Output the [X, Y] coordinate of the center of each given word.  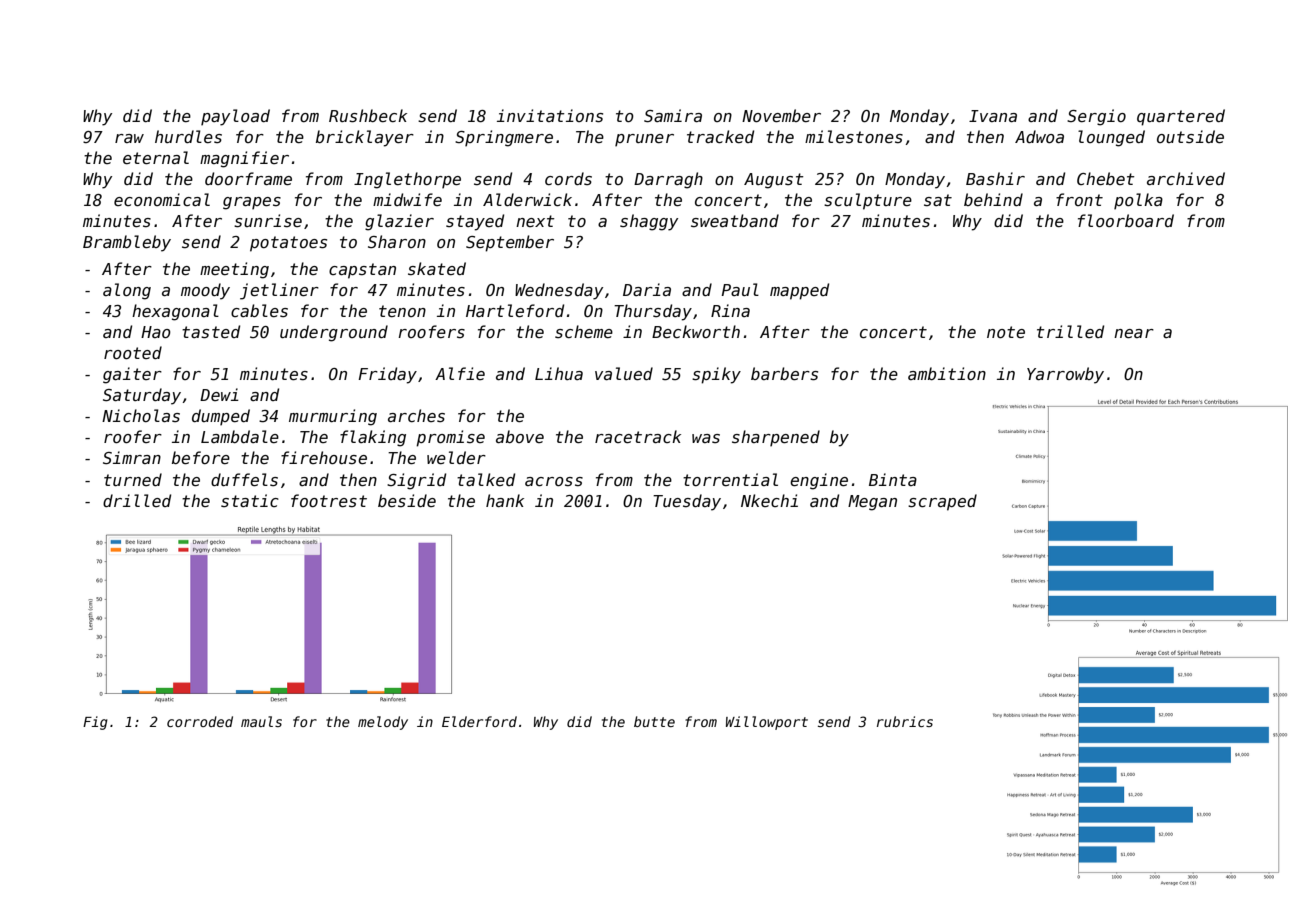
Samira [673, 116]
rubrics [905, 721]
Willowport [767, 723]
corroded [200, 721]
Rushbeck [368, 116]
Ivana [993, 116]
